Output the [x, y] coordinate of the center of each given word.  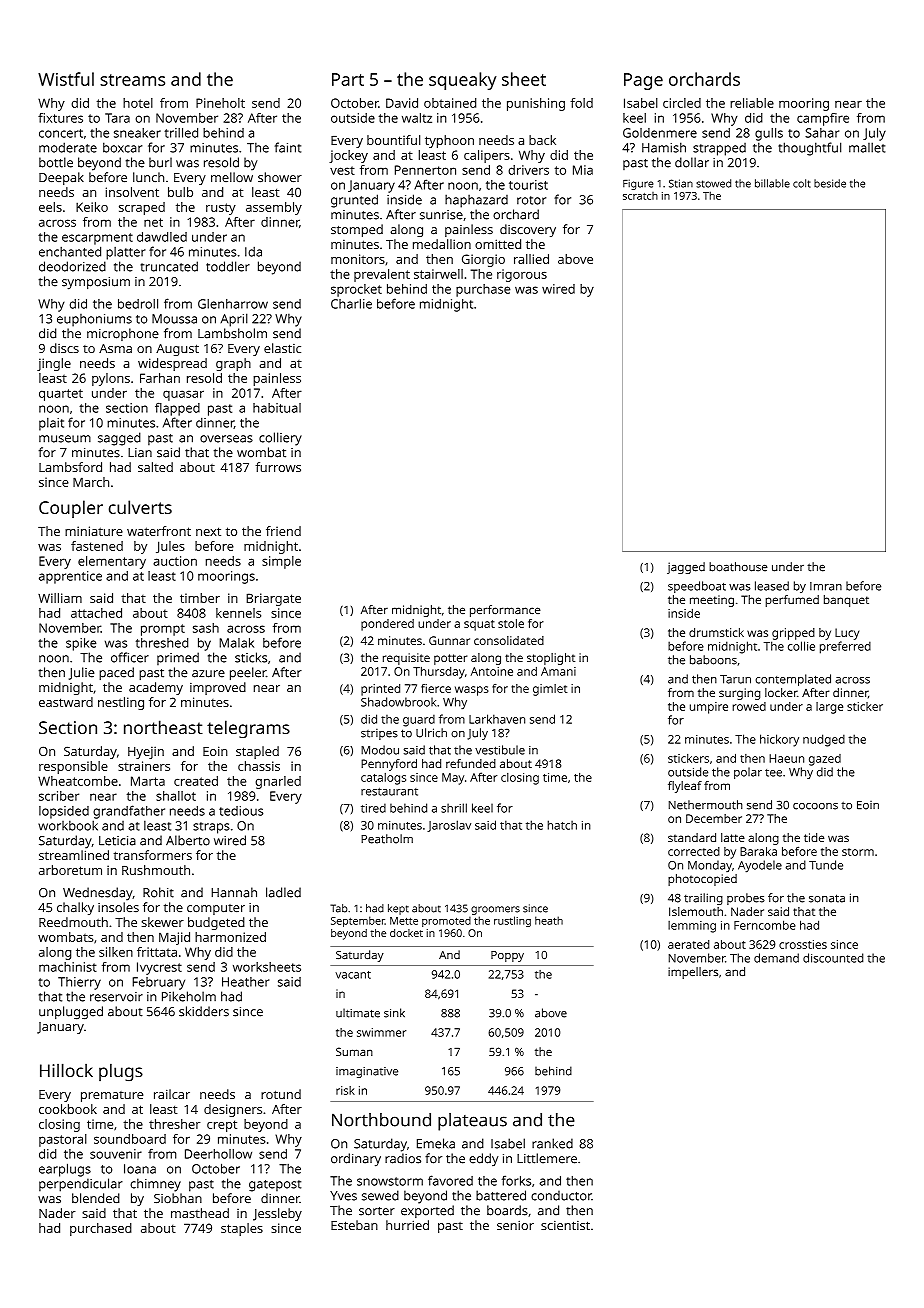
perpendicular [81, 1185]
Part [348, 79]
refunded [471, 763]
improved [218, 688]
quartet [61, 395]
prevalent [382, 275]
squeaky [463, 81]
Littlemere [547, 1158]
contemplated [793, 680]
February [158, 983]
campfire [823, 119]
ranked [552, 1143]
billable [772, 183]
